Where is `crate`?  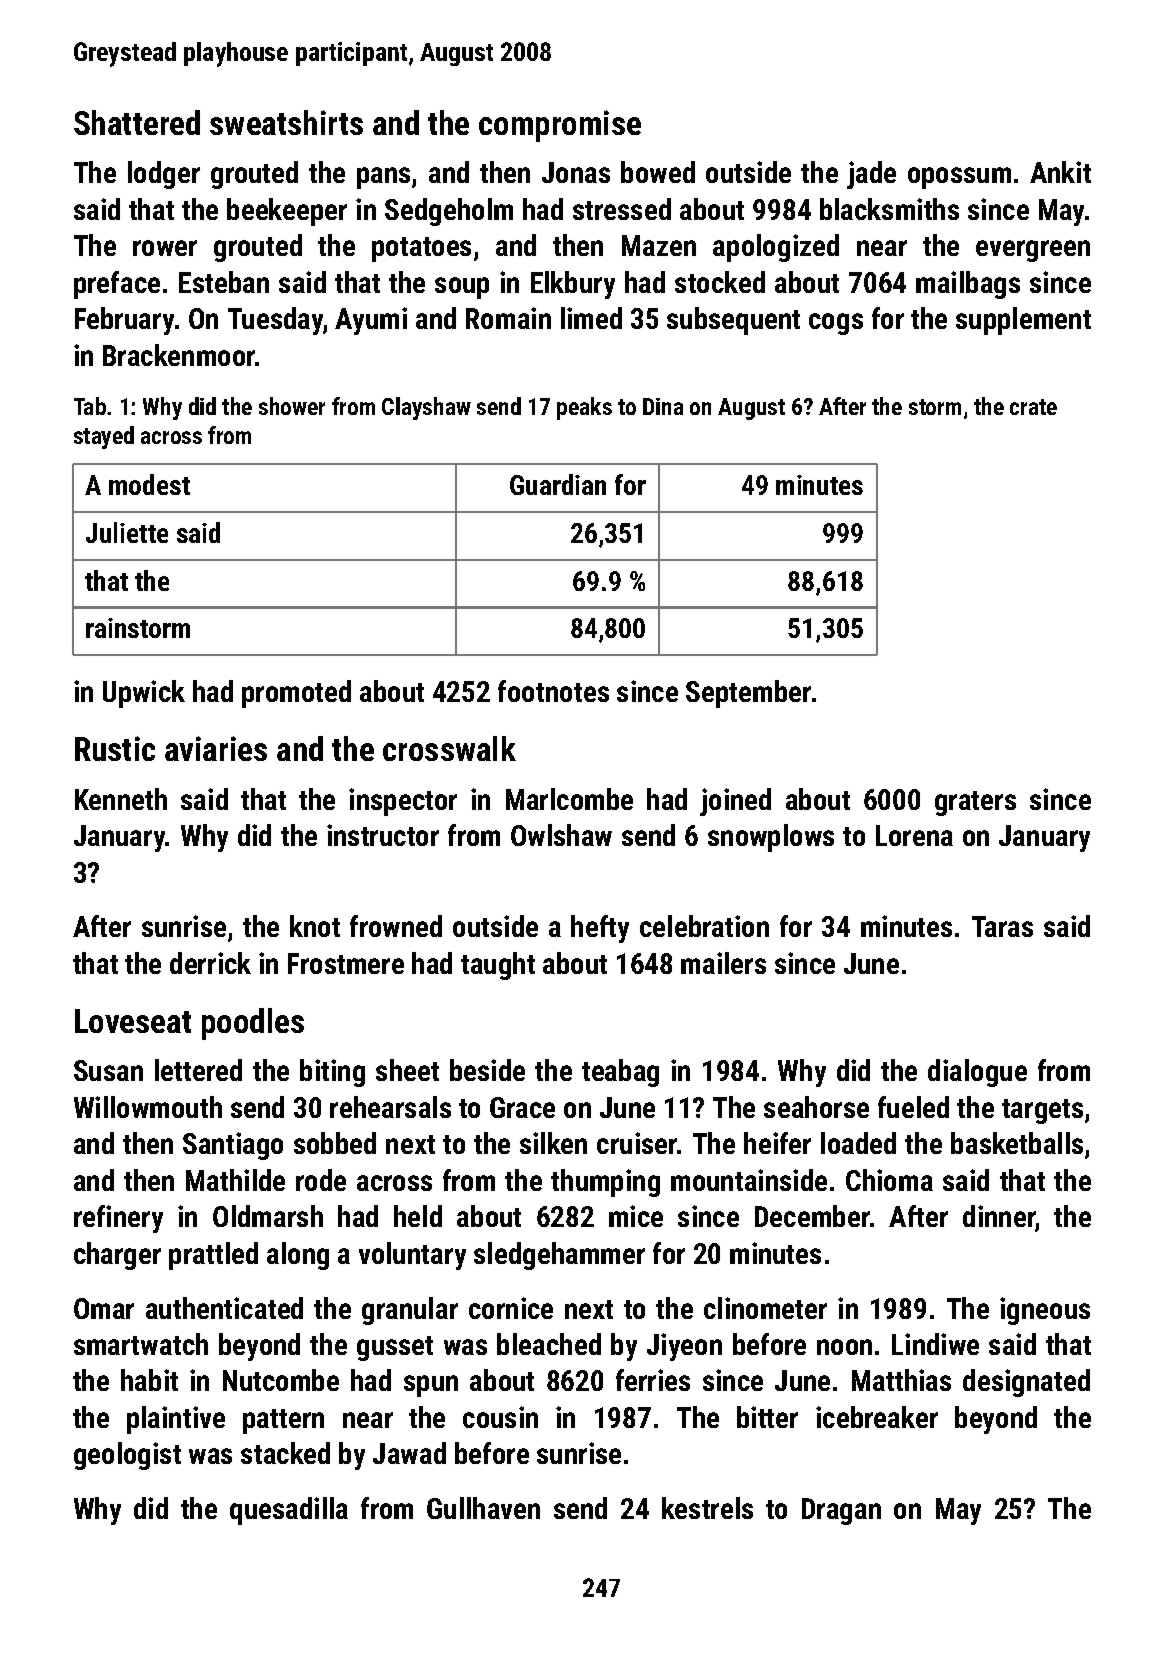
crate is located at coordinates (1033, 407).
